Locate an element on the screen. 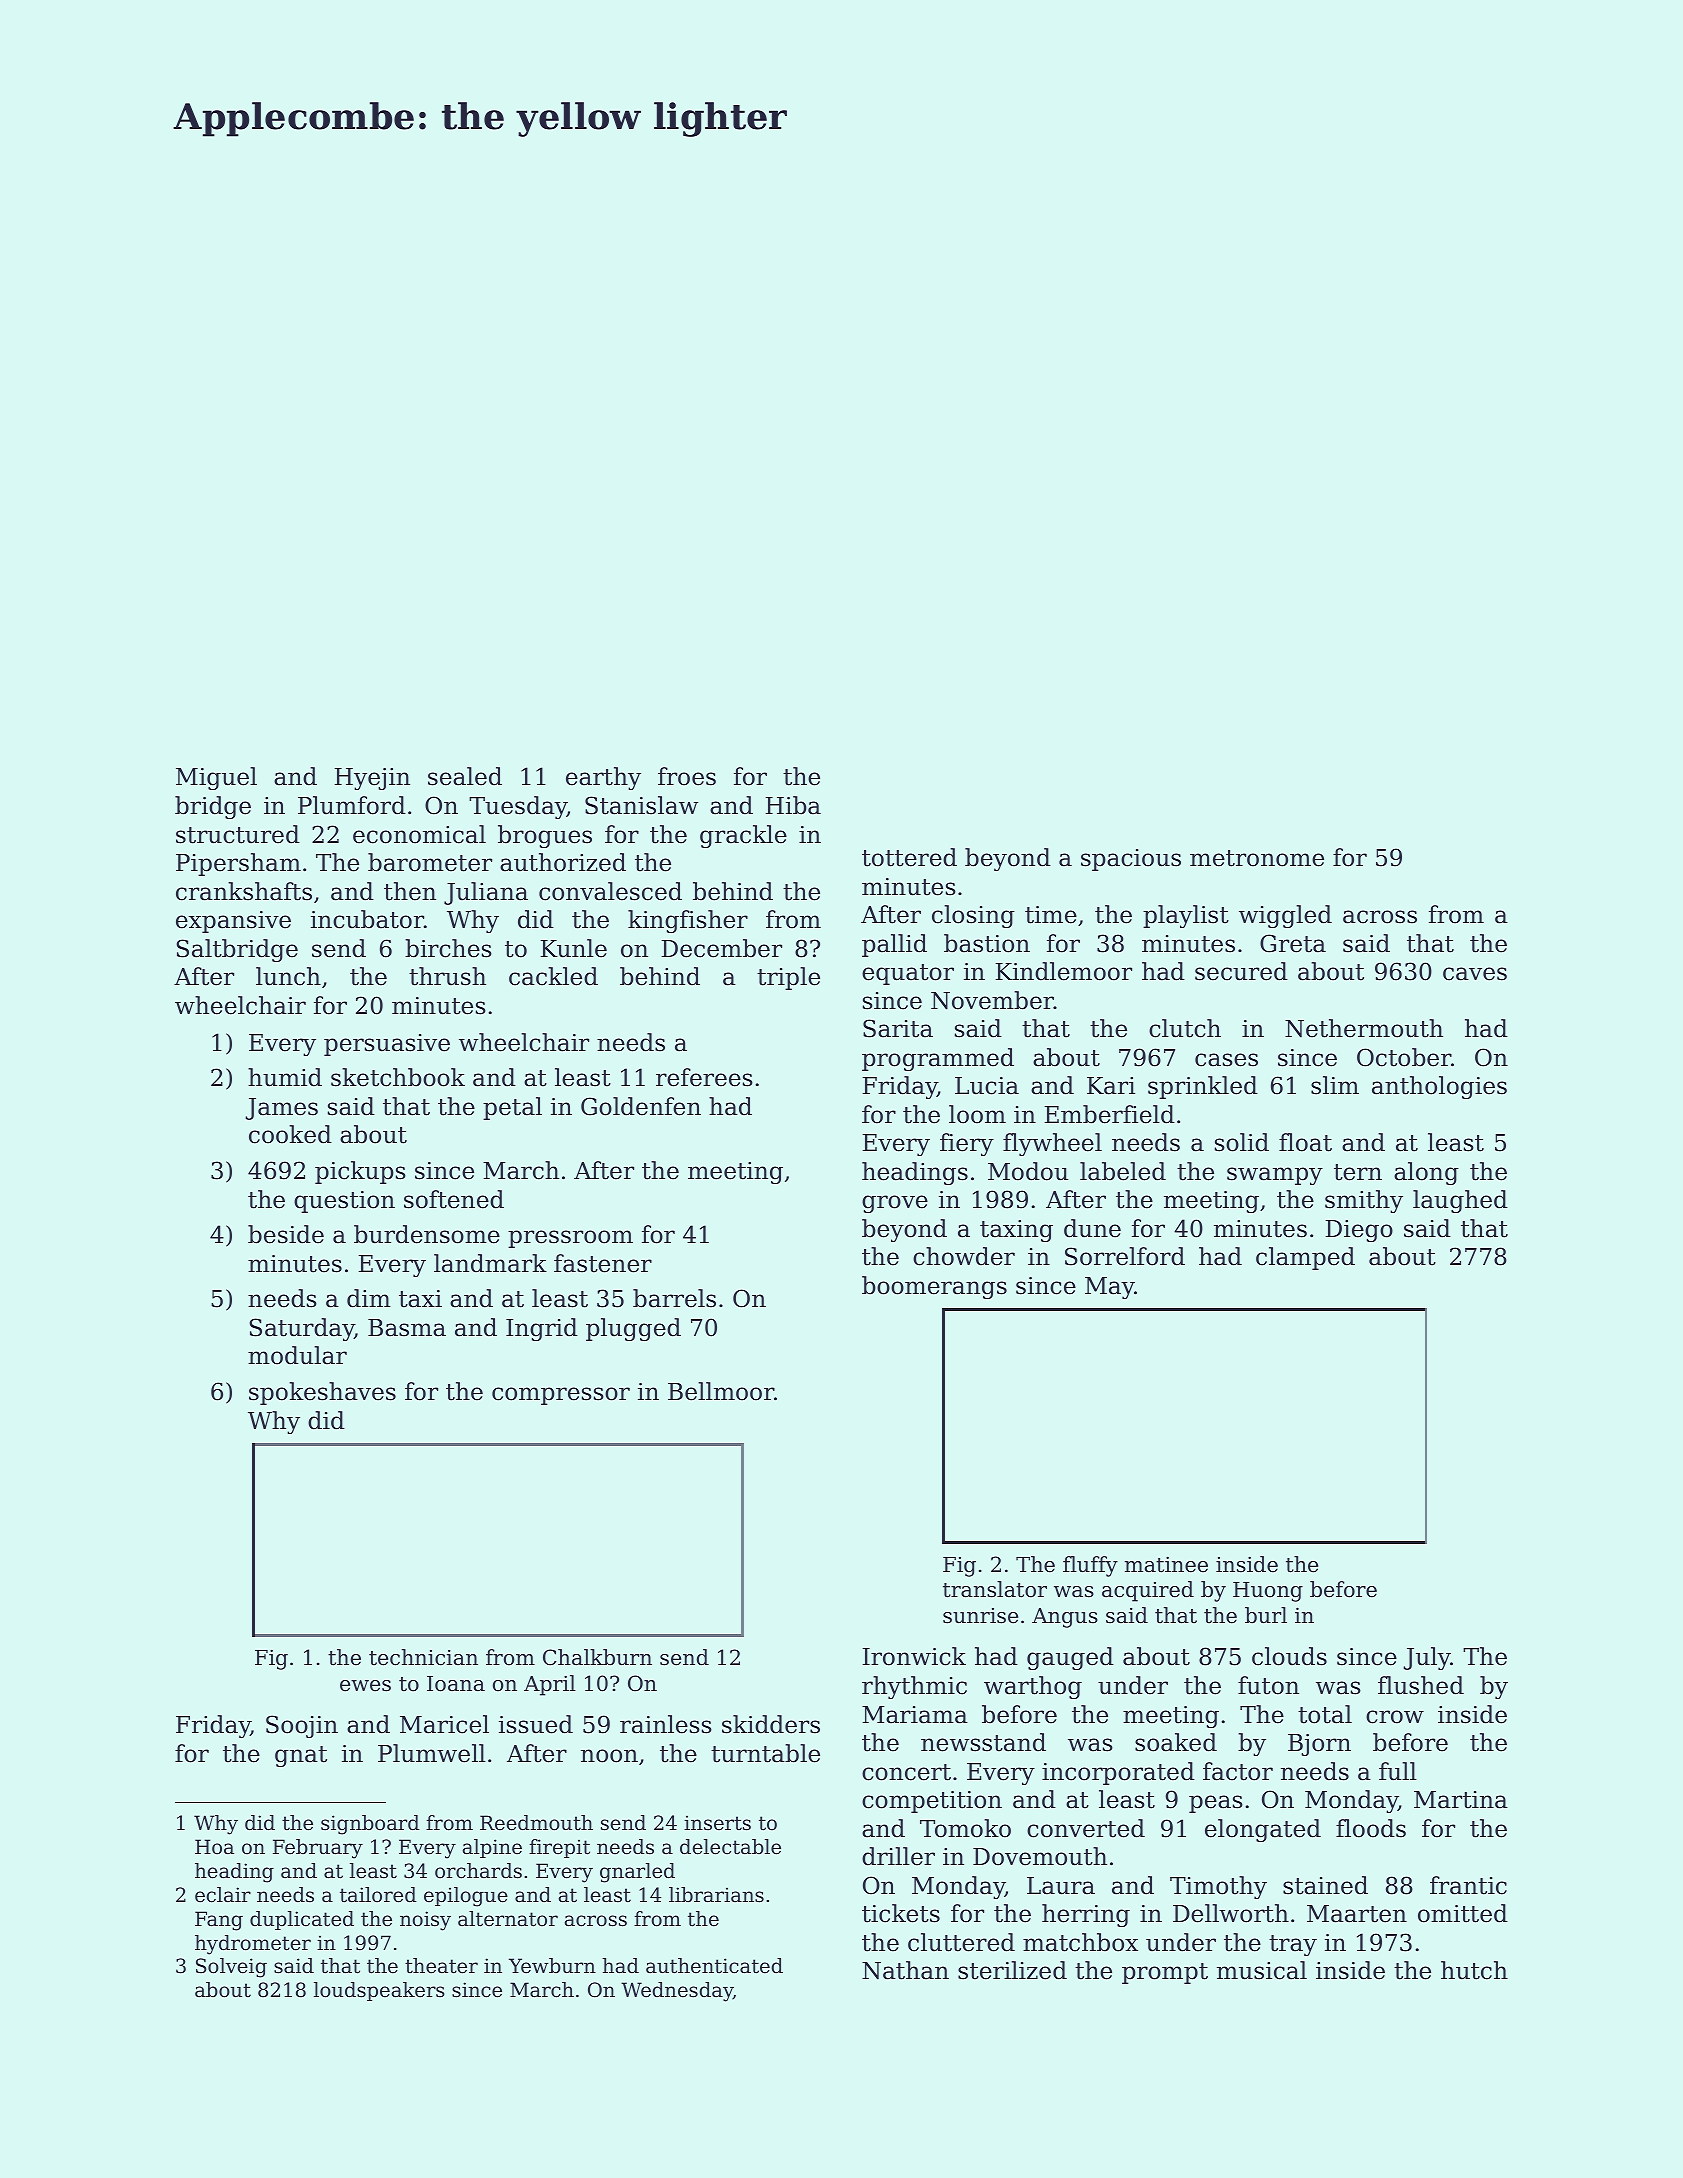  spokeshaves is located at coordinates (322, 1393).
